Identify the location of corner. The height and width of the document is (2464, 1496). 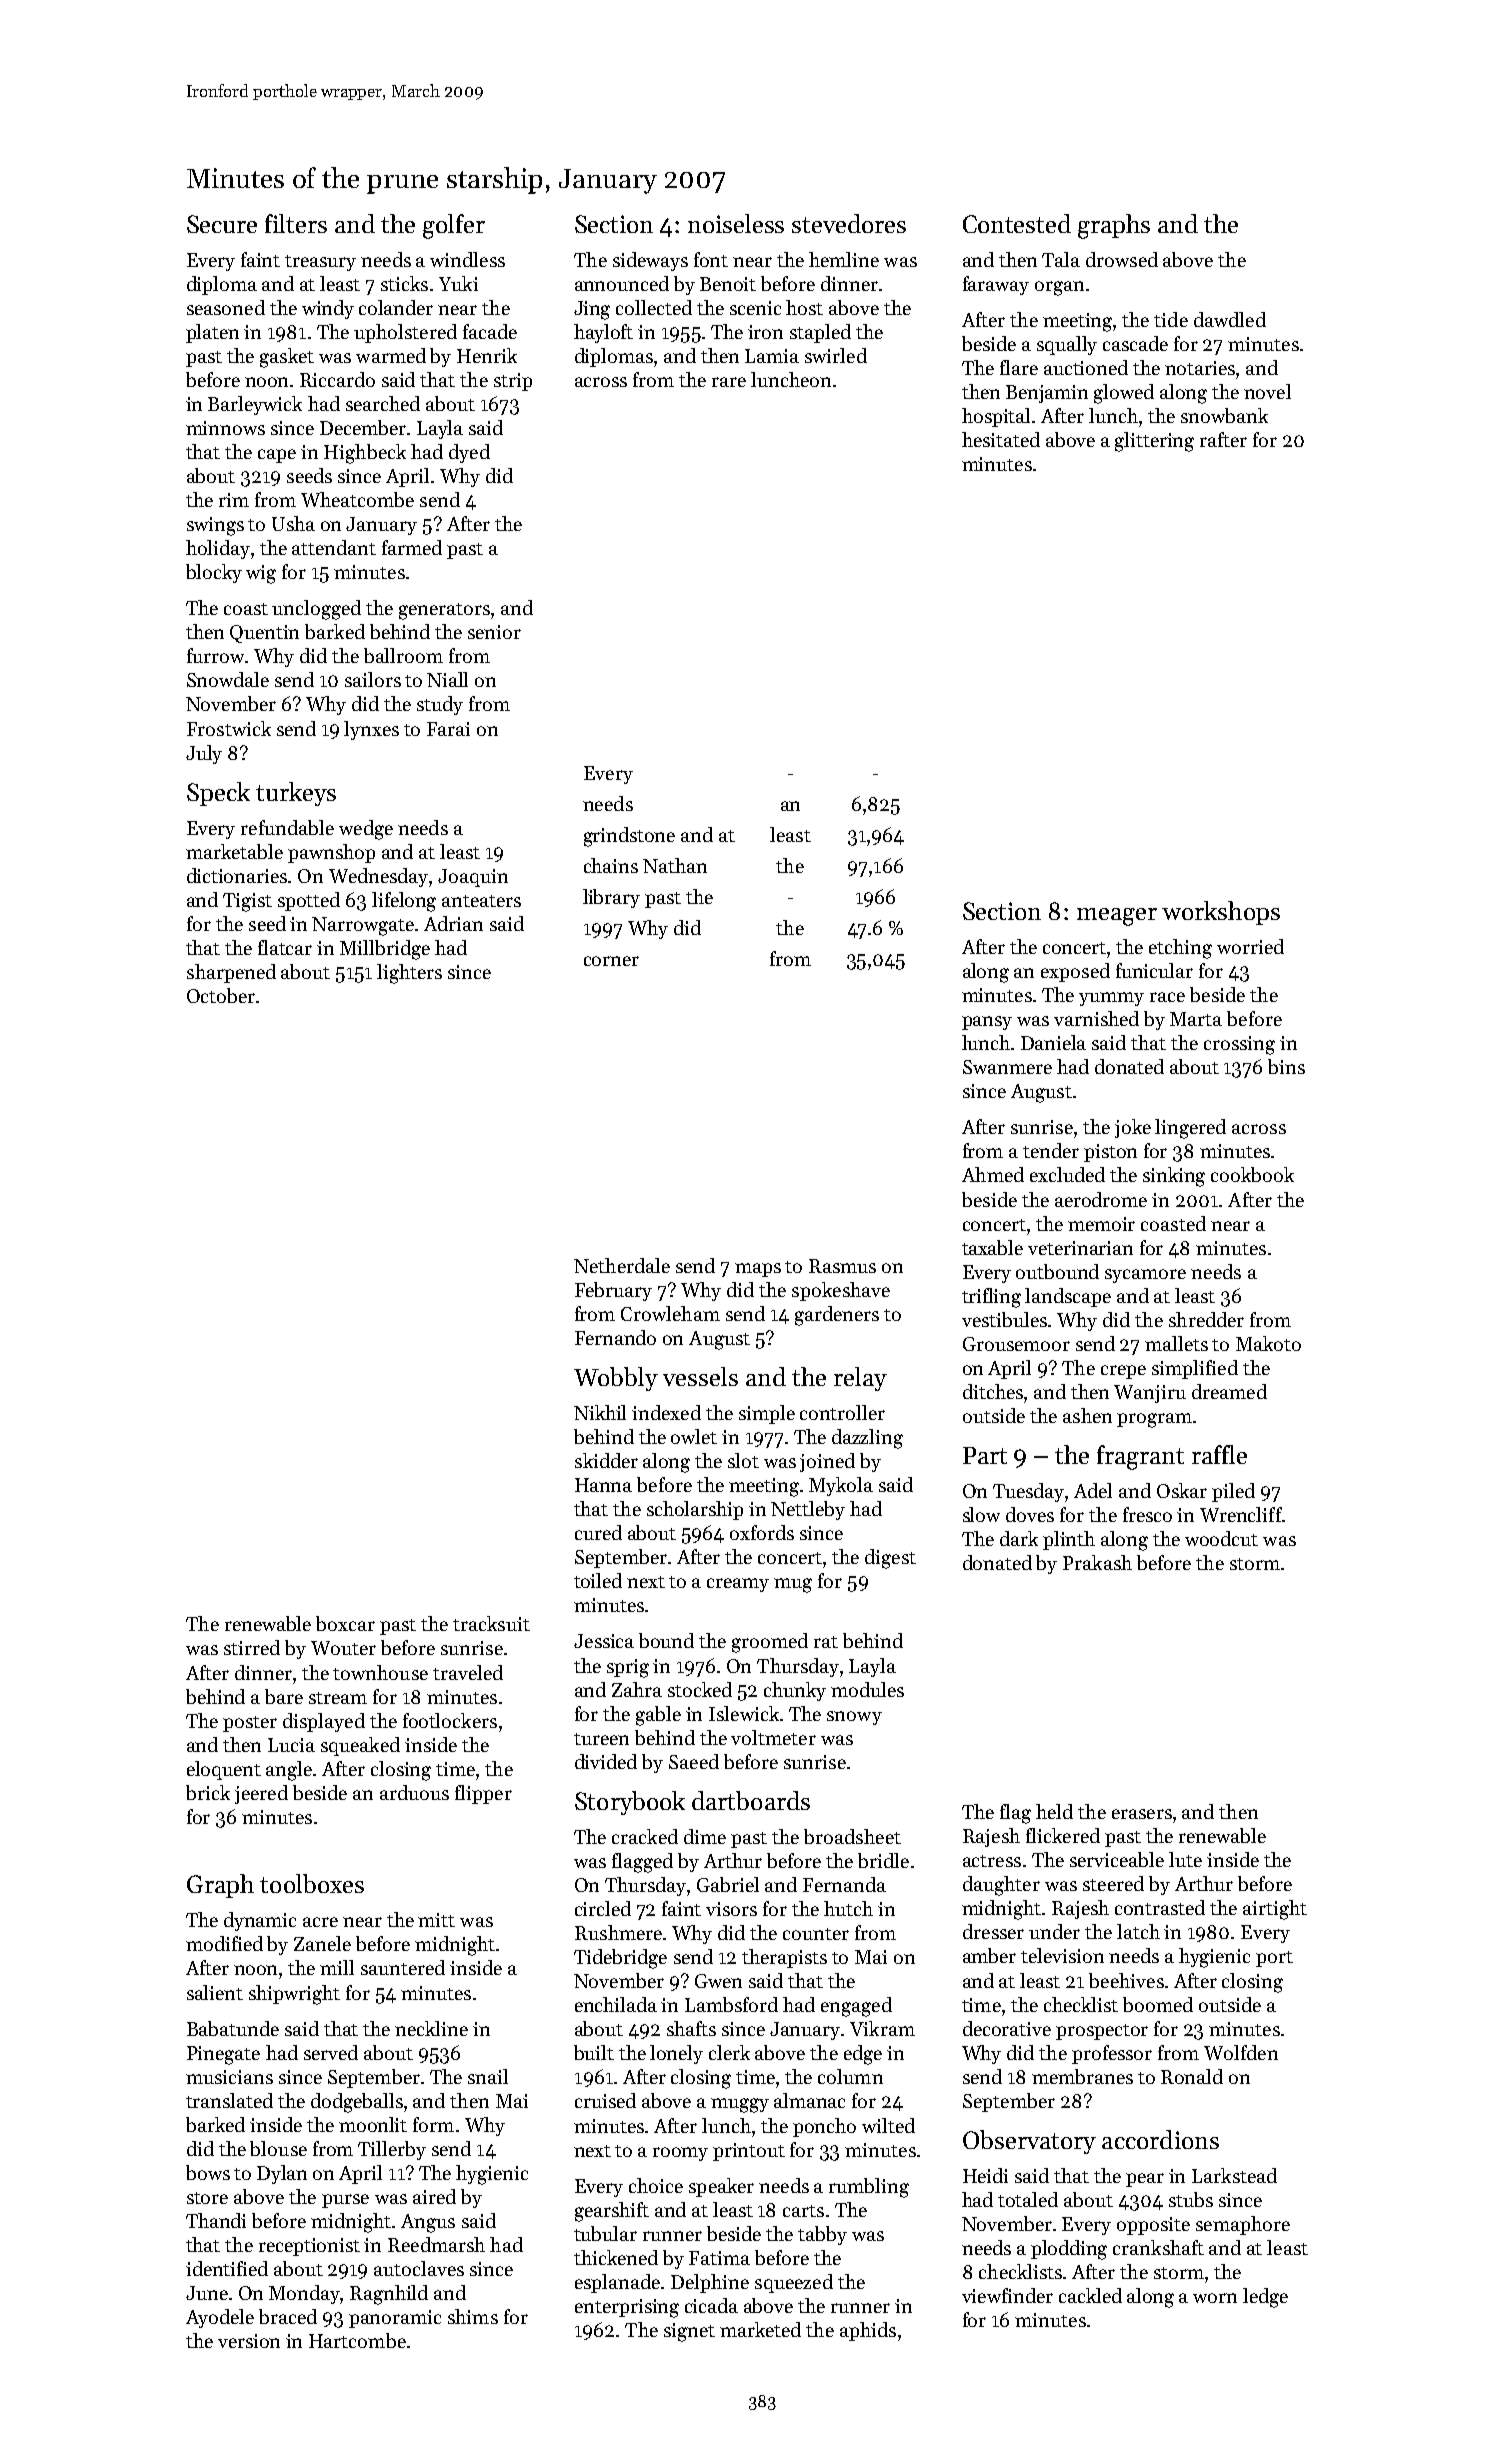
(611, 961).
